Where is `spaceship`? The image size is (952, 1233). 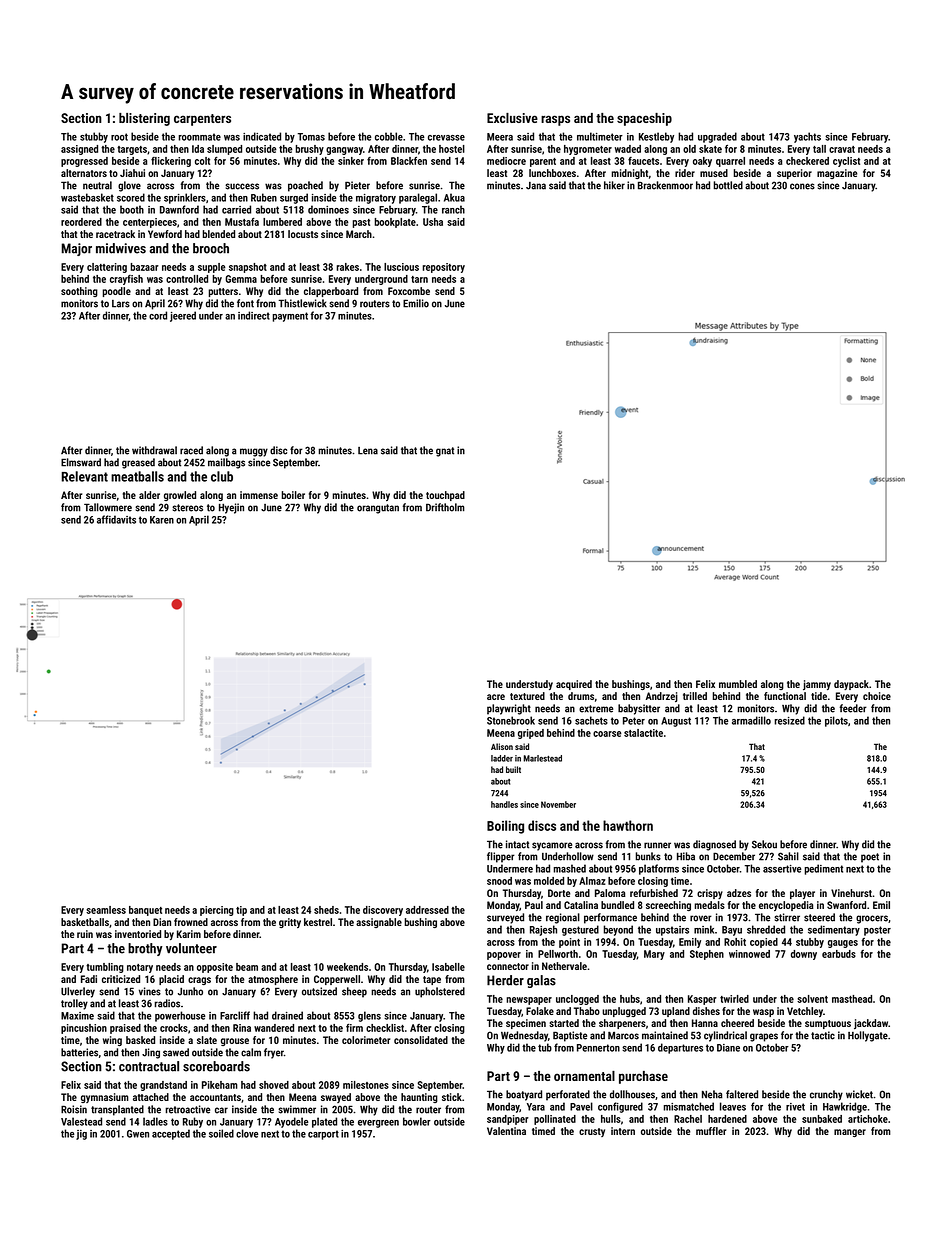
spaceship is located at coordinates (644, 119).
